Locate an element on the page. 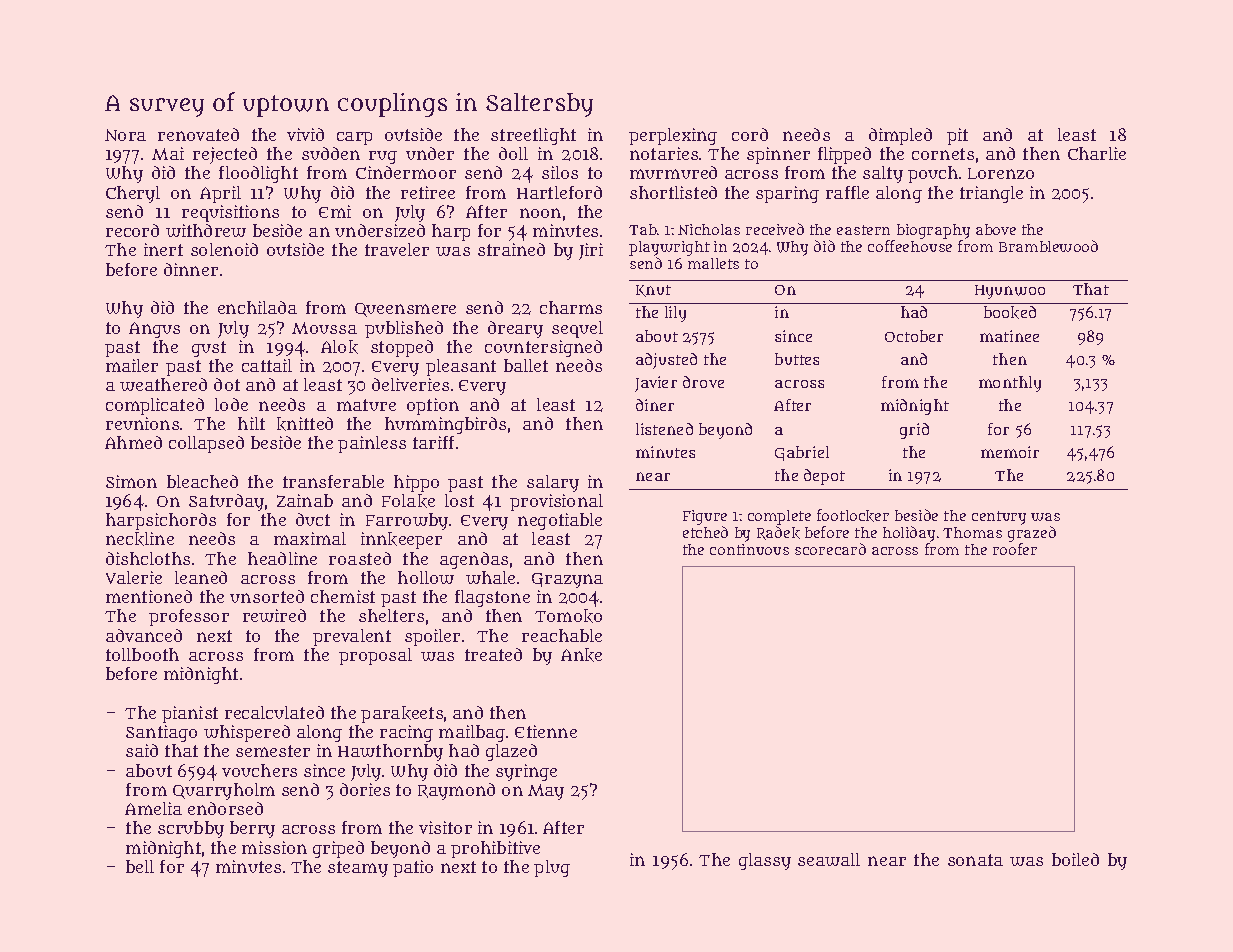 Image resolution: width=1233 pixels, height=952 pixels. Bramblewood is located at coordinates (1048, 246).
